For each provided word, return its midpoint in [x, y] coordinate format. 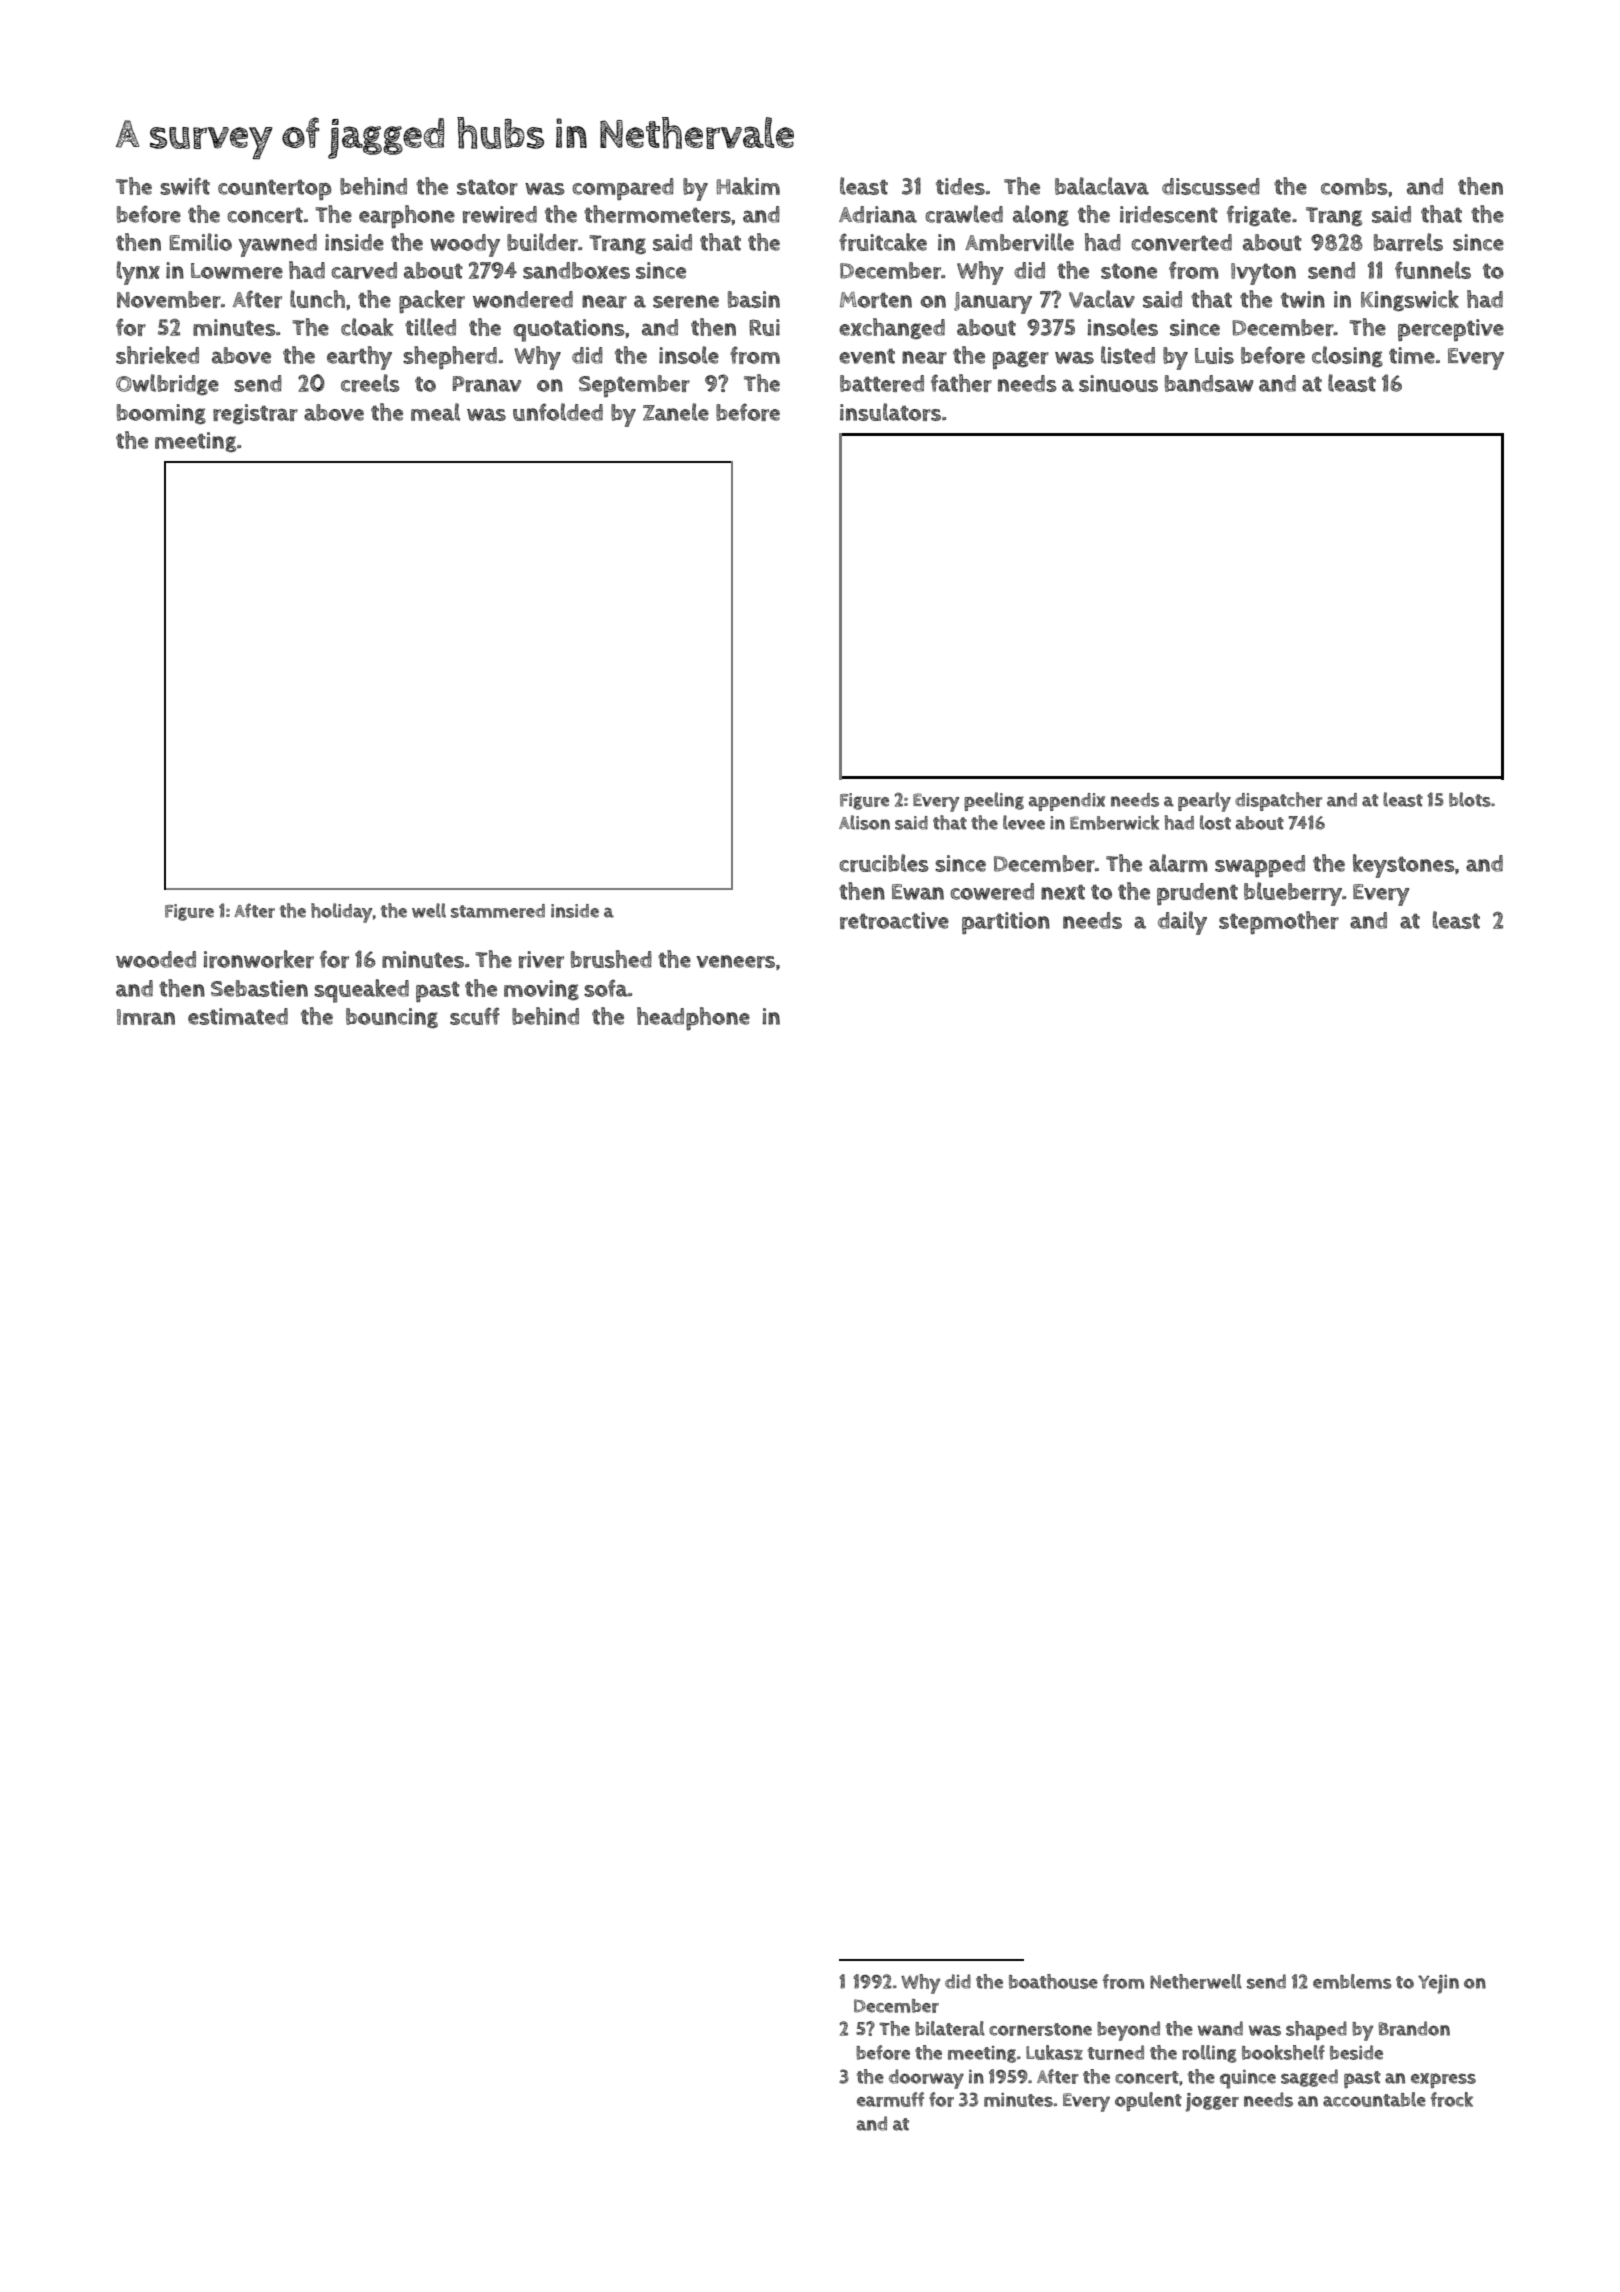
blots [1470, 799]
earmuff [890, 2099]
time [1412, 355]
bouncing [392, 1018]
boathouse [1053, 1981]
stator [487, 187]
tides [960, 186]
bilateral [950, 2028]
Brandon [1414, 2028]
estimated [238, 1016]
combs [1354, 186]
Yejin [1438, 1984]
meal [435, 412]
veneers [735, 961]
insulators [890, 412]
